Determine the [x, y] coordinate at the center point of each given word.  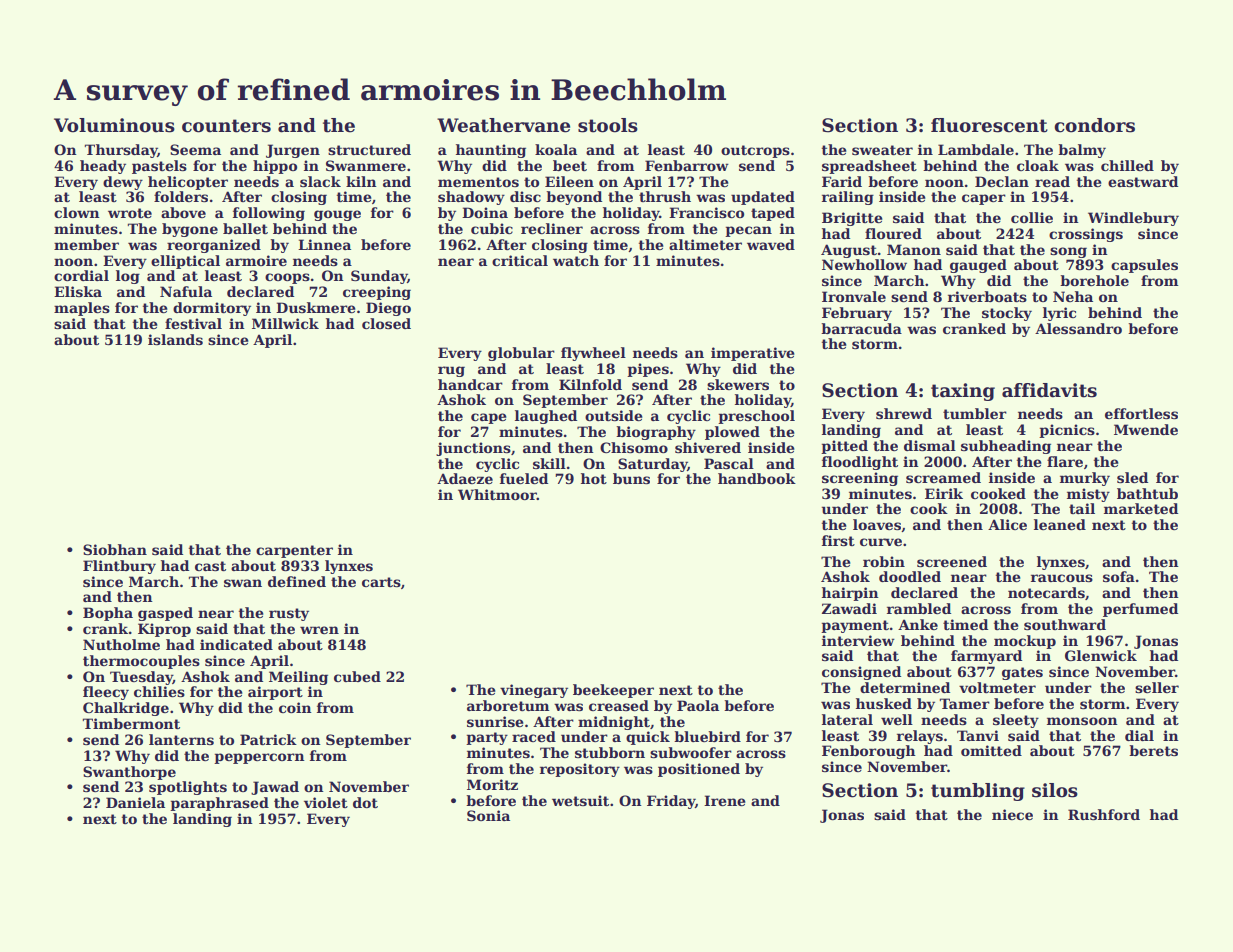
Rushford [1104, 814]
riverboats [987, 296]
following [269, 214]
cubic [492, 228]
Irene [725, 800]
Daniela [135, 802]
